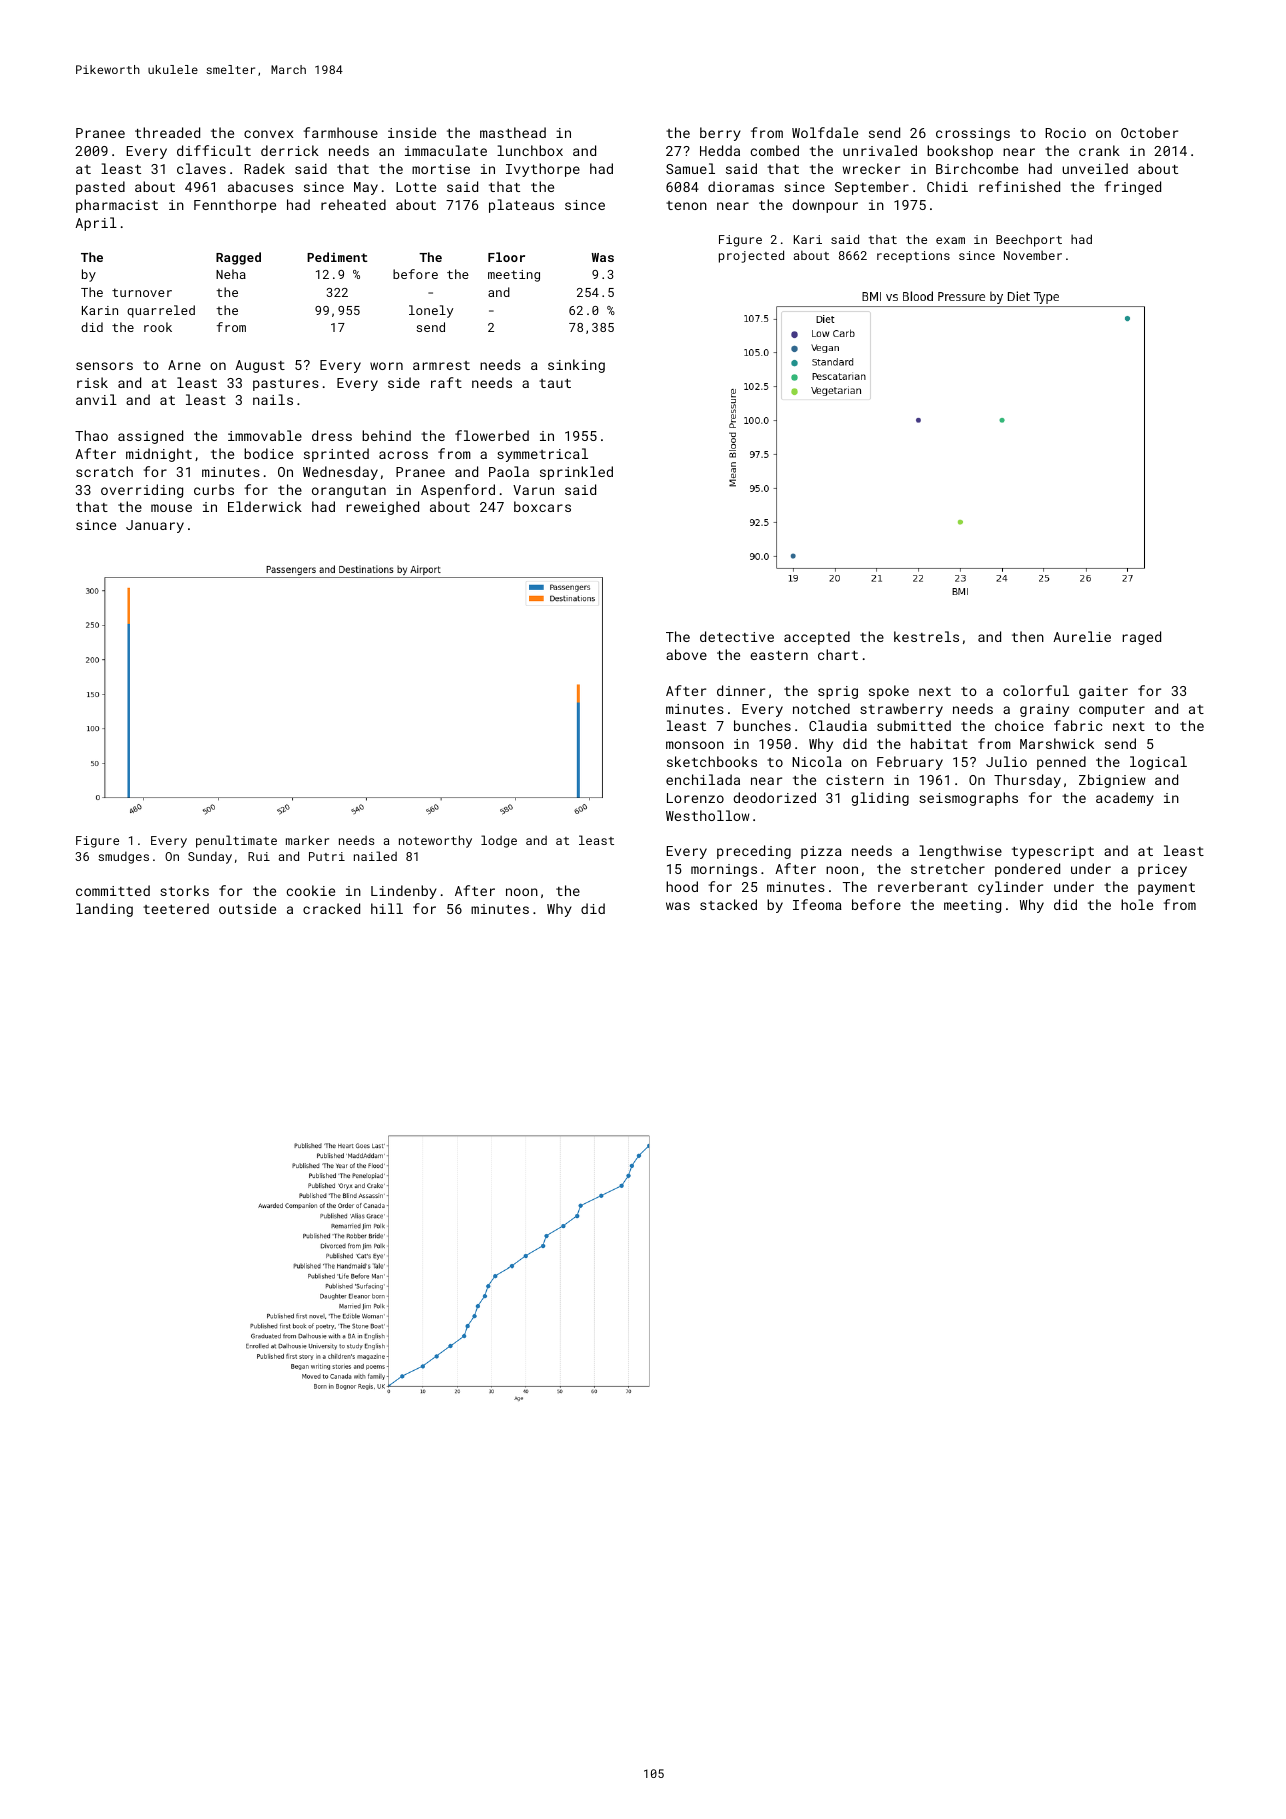 The image size is (1286, 1819). I want to click on Beechport, so click(1029, 240).
